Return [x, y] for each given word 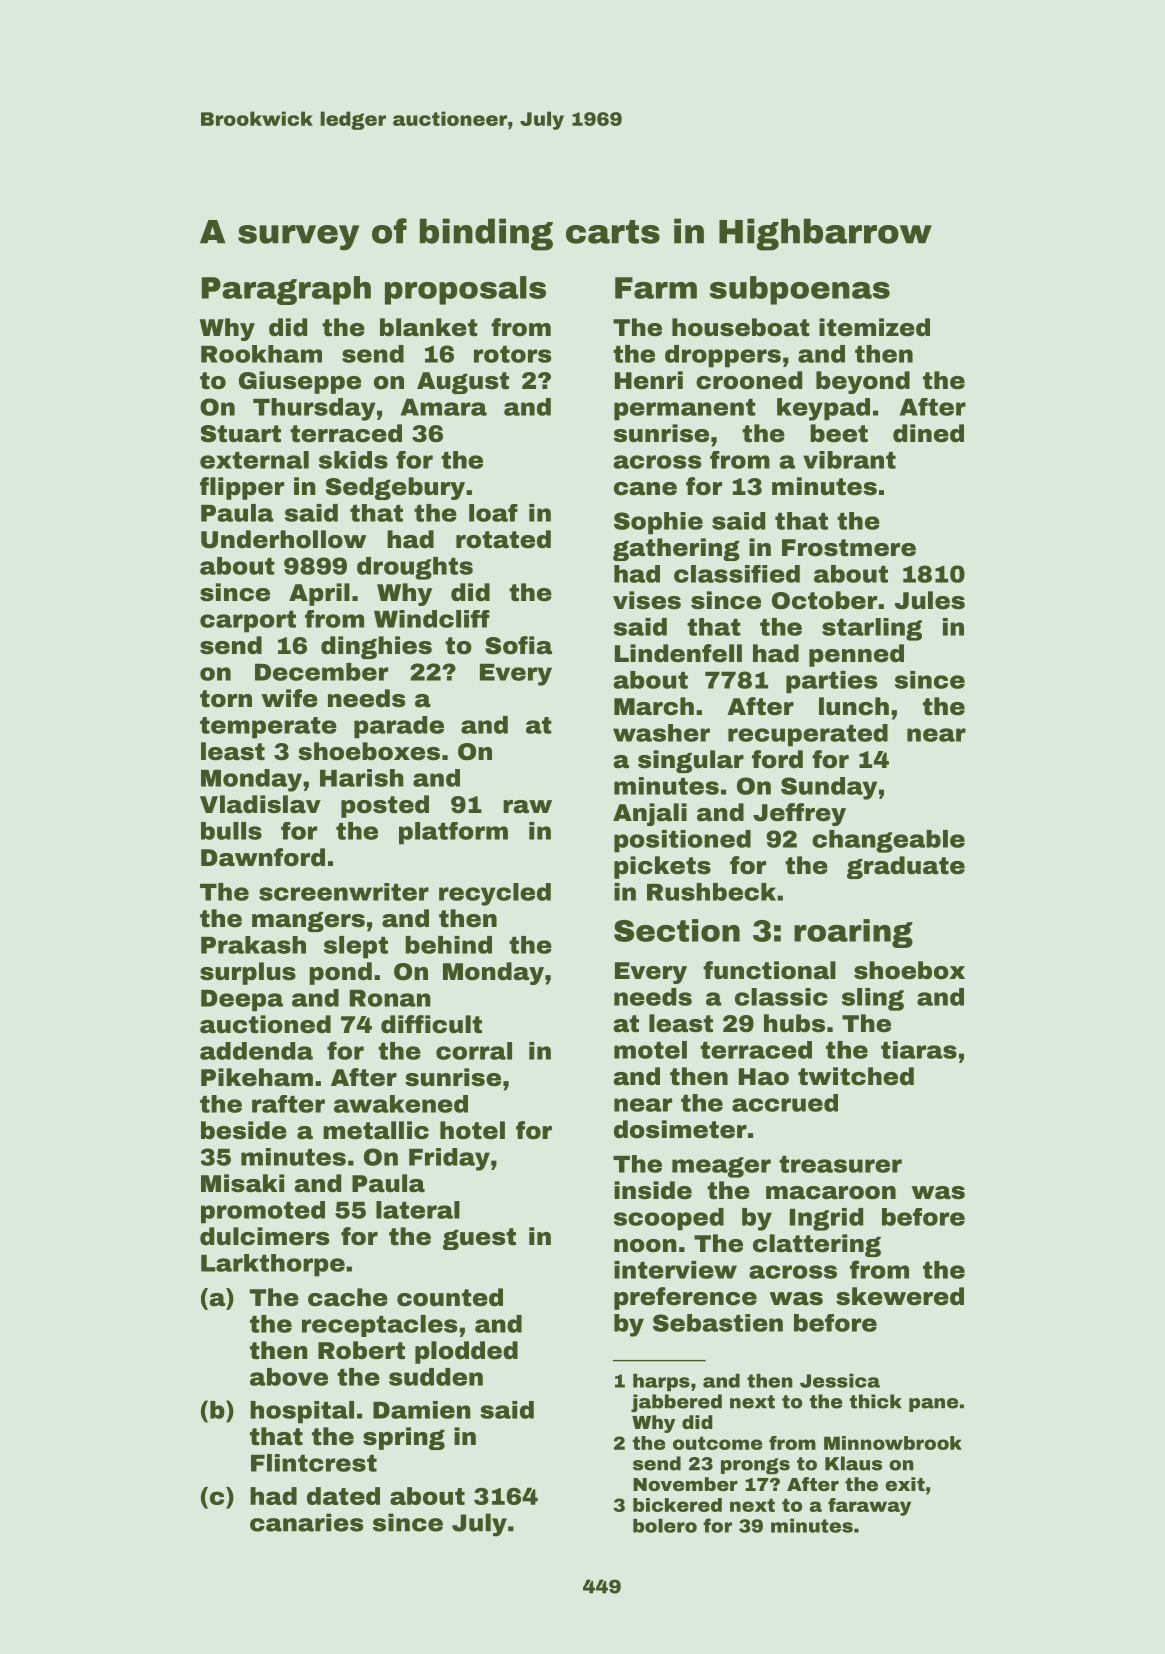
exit [905, 1484]
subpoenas [800, 290]
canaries [306, 1522]
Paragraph [286, 290]
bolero [665, 1525]
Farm [656, 288]
